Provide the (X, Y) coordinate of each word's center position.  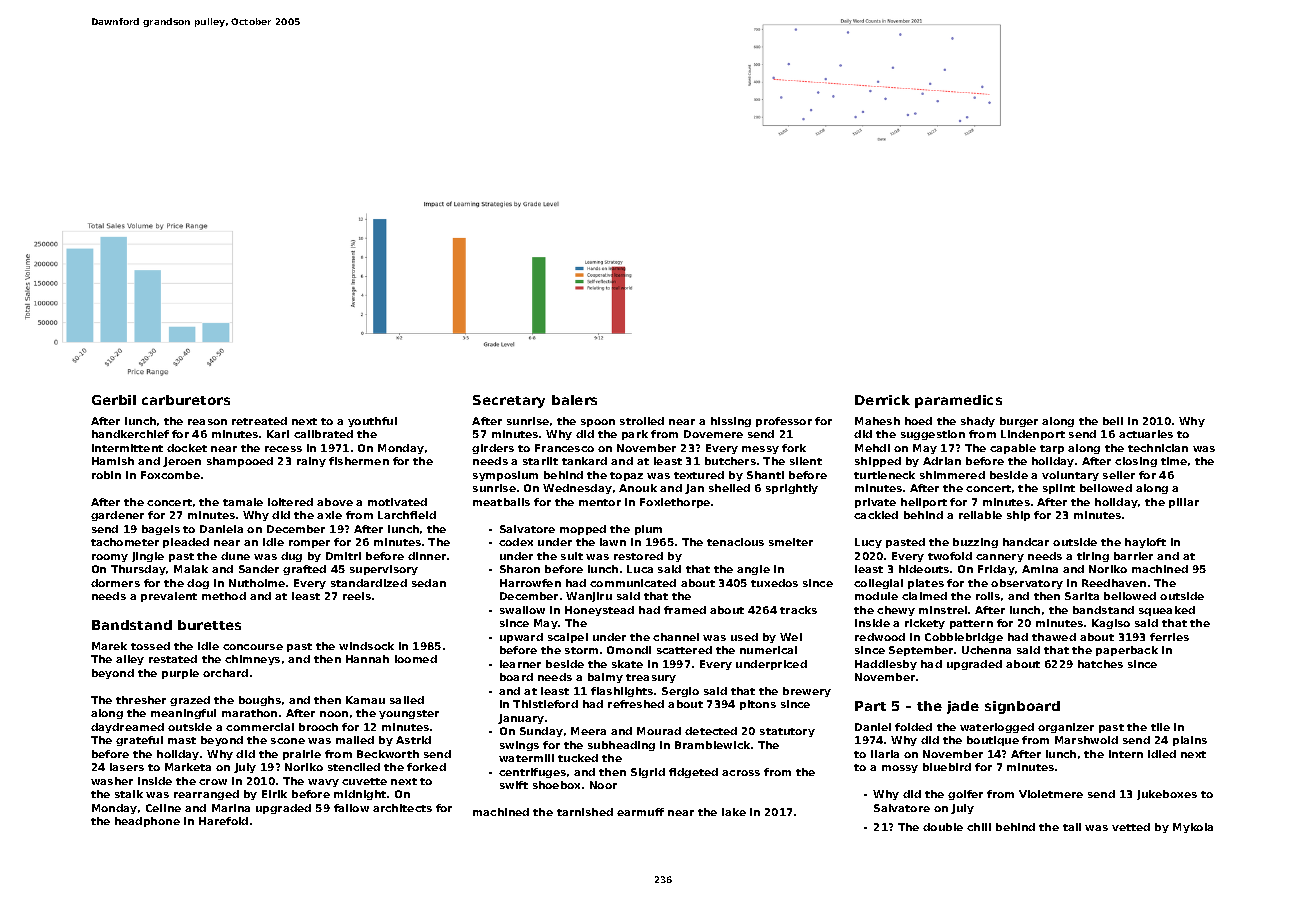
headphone (147, 822)
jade (963, 707)
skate (627, 664)
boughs (260, 701)
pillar (1184, 503)
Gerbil (114, 400)
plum (648, 530)
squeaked (1167, 611)
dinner (427, 556)
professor (784, 422)
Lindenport (1033, 435)
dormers (115, 583)
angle (753, 570)
